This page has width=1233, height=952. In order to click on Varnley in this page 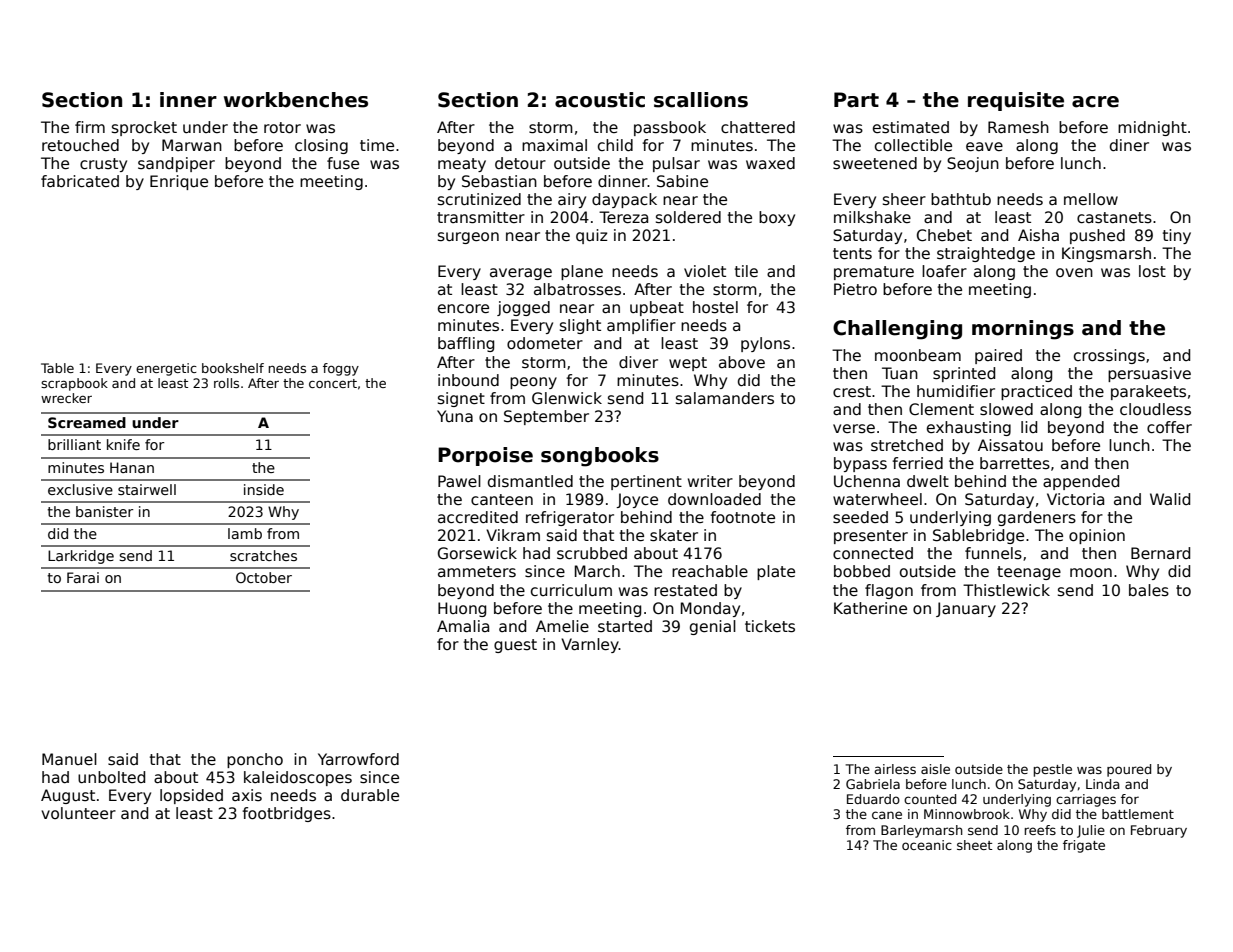, I will do `click(590, 645)`.
